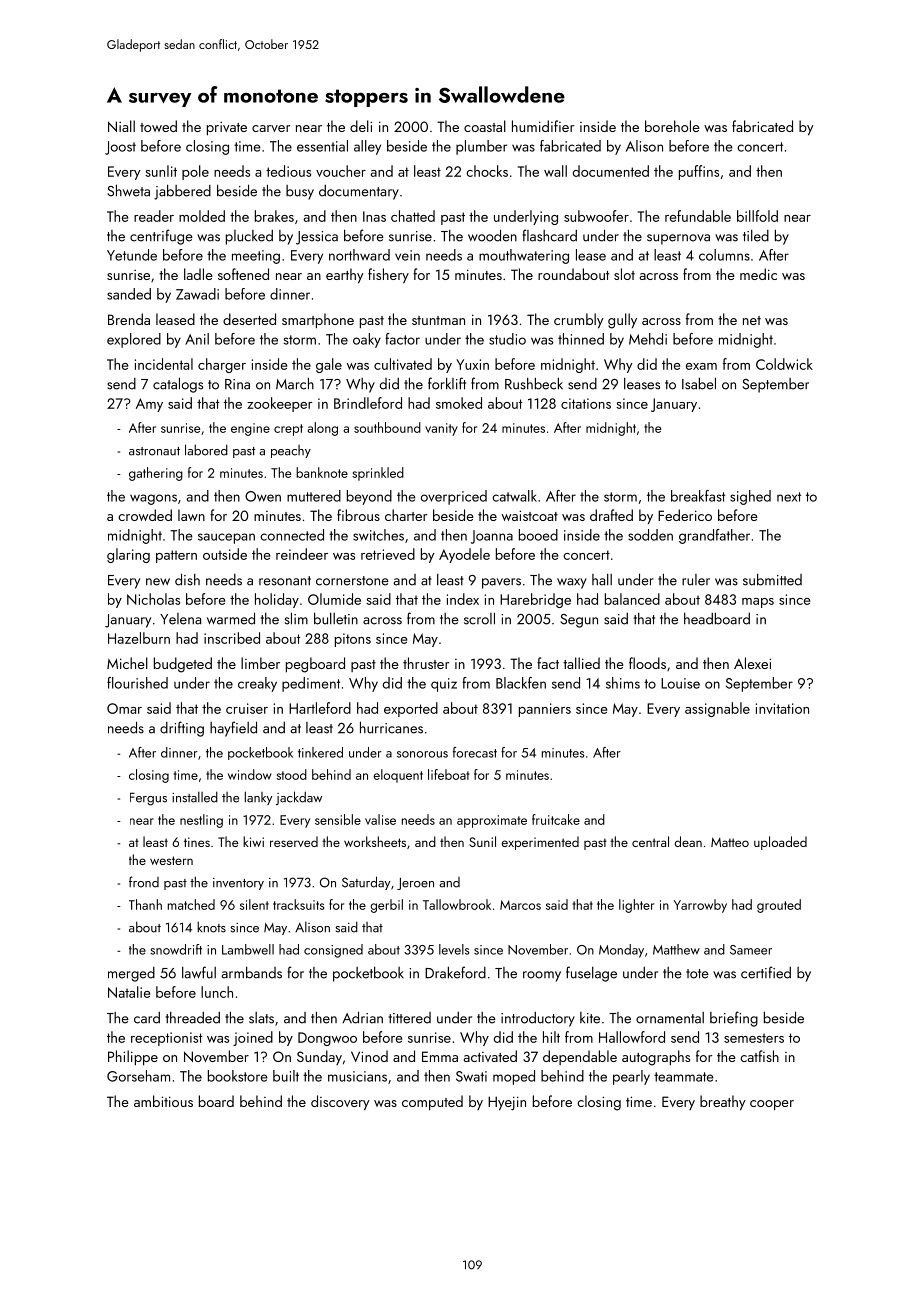 This page has height=1308, width=924. Describe the element at coordinates (367, 340) in the page. I see `oaky` at that location.
